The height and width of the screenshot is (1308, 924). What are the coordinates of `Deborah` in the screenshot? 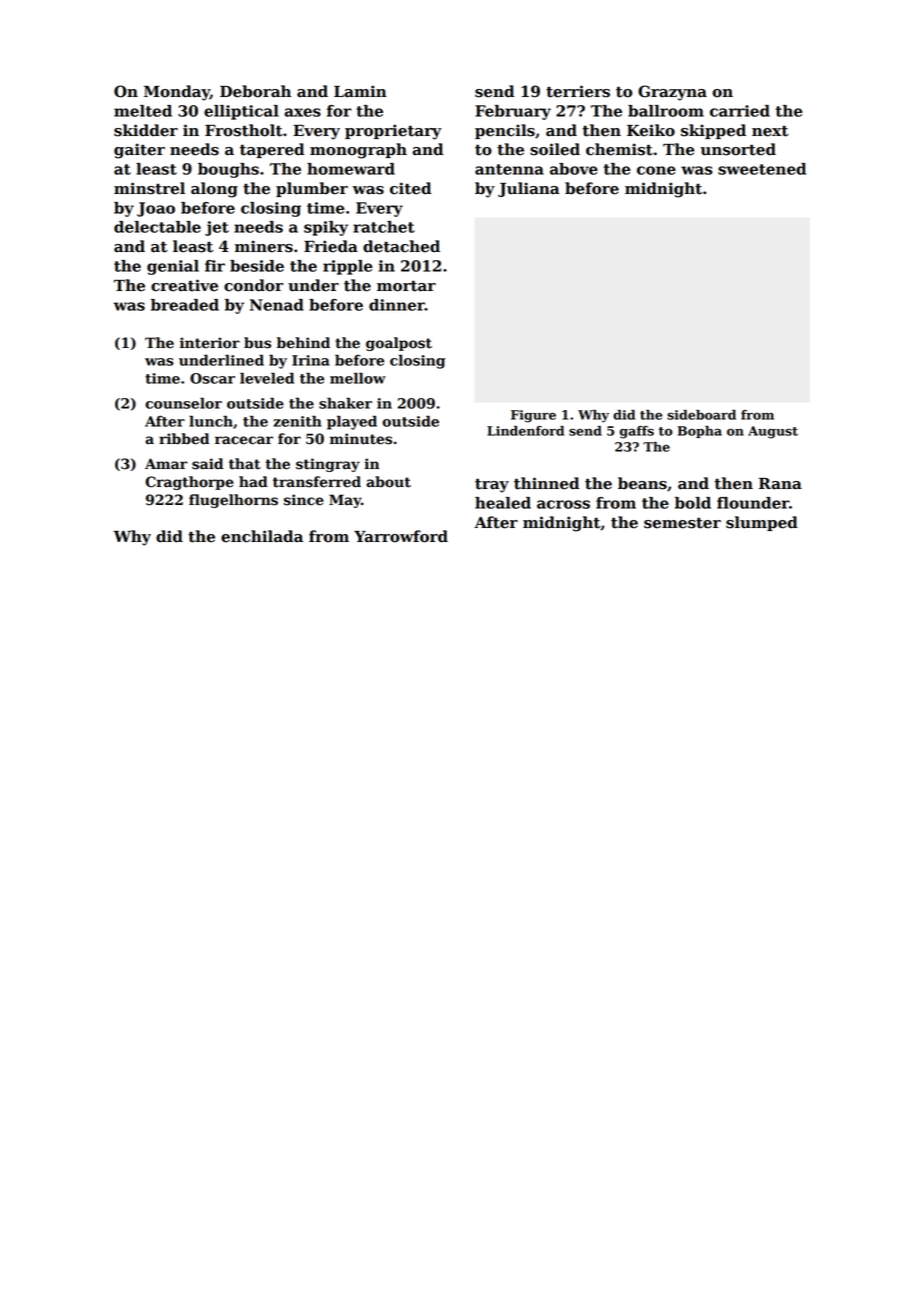 It's located at (255, 91).
